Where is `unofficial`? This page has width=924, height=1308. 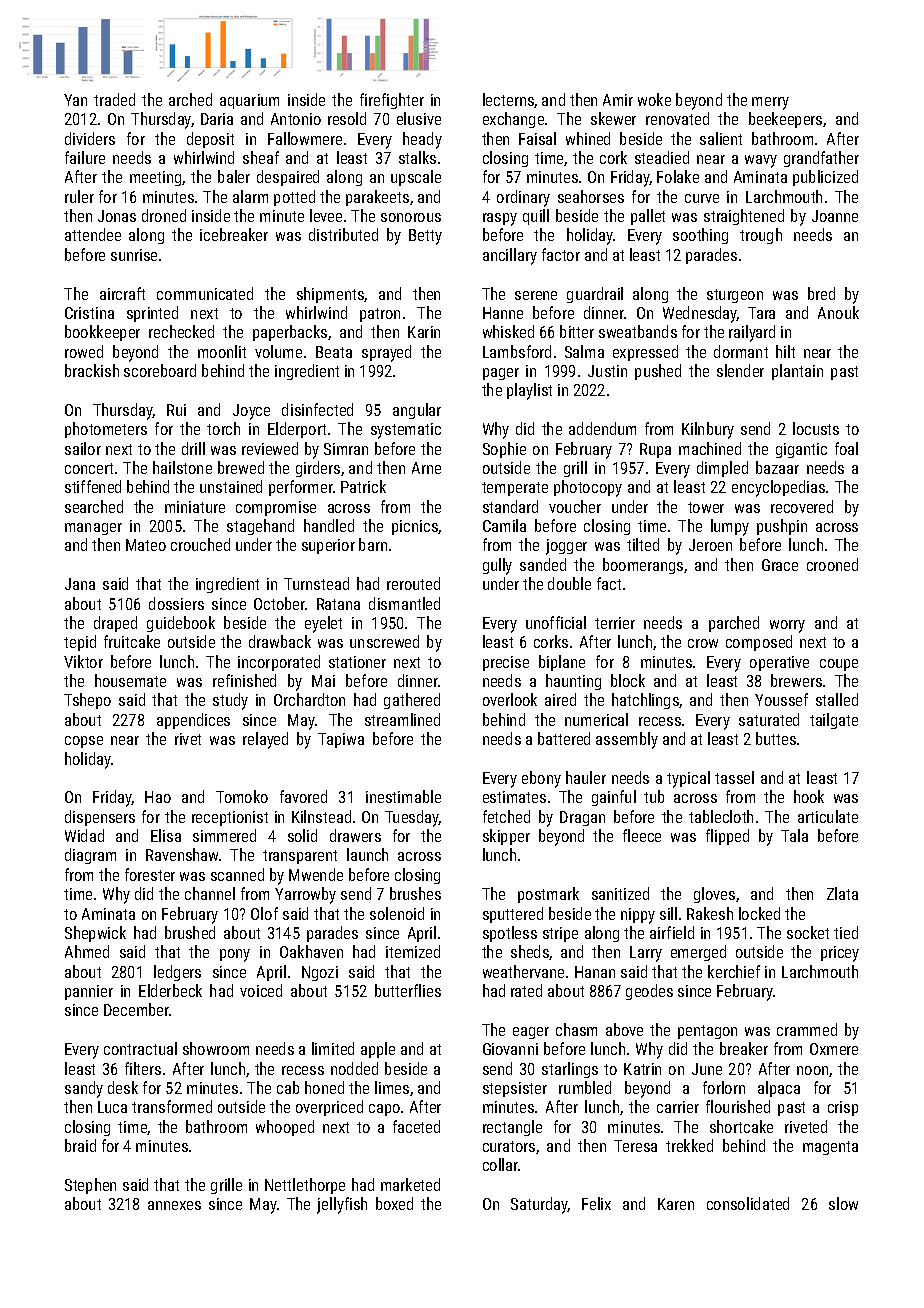 unofficial is located at coordinates (556, 622).
